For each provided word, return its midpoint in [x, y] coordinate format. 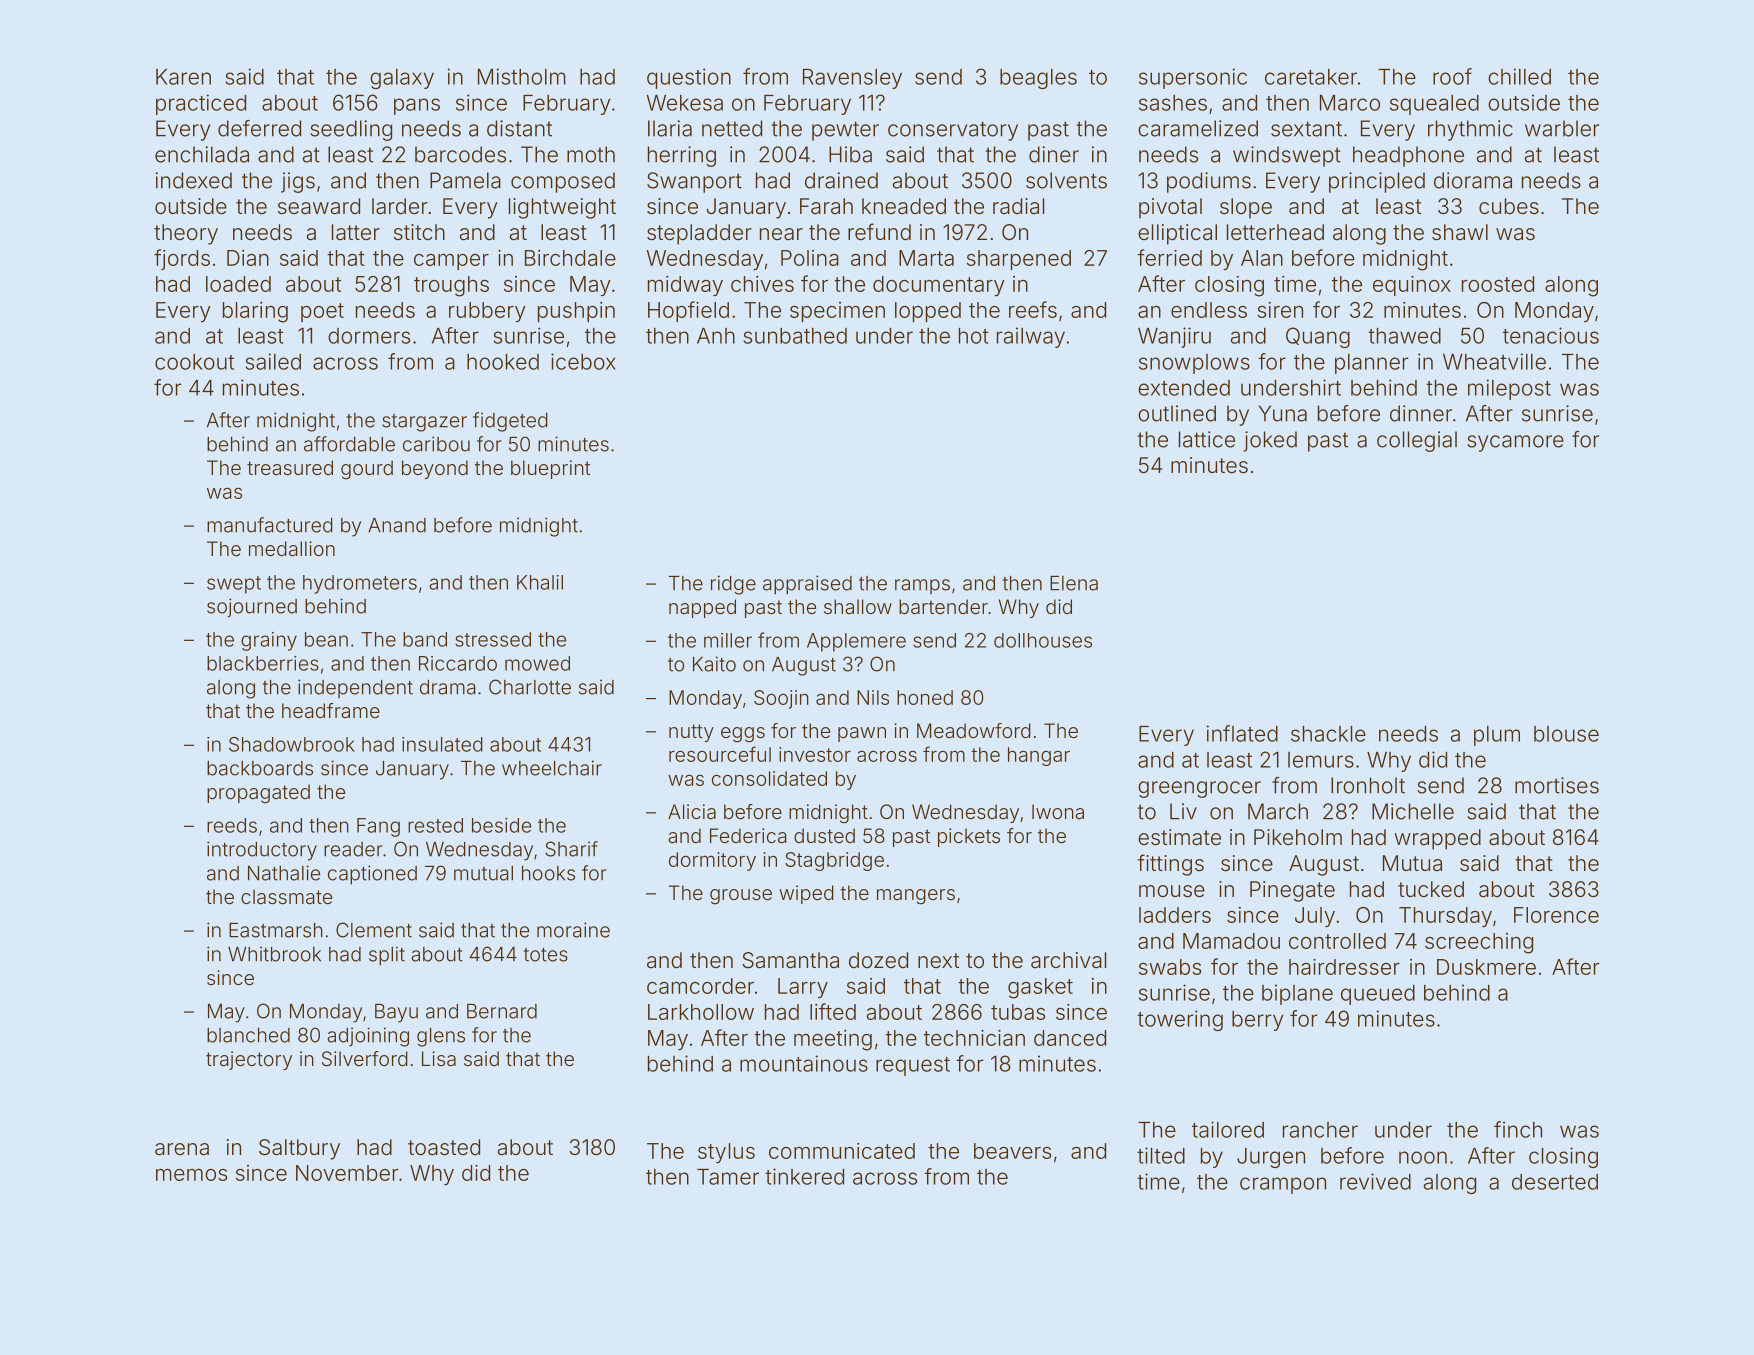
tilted [1161, 1155]
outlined [1177, 413]
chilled [1519, 76]
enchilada [202, 154]
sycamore [1515, 443]
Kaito [714, 664]
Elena [1074, 583]
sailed [273, 361]
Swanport [694, 182]
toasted [444, 1147]
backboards [260, 768]
